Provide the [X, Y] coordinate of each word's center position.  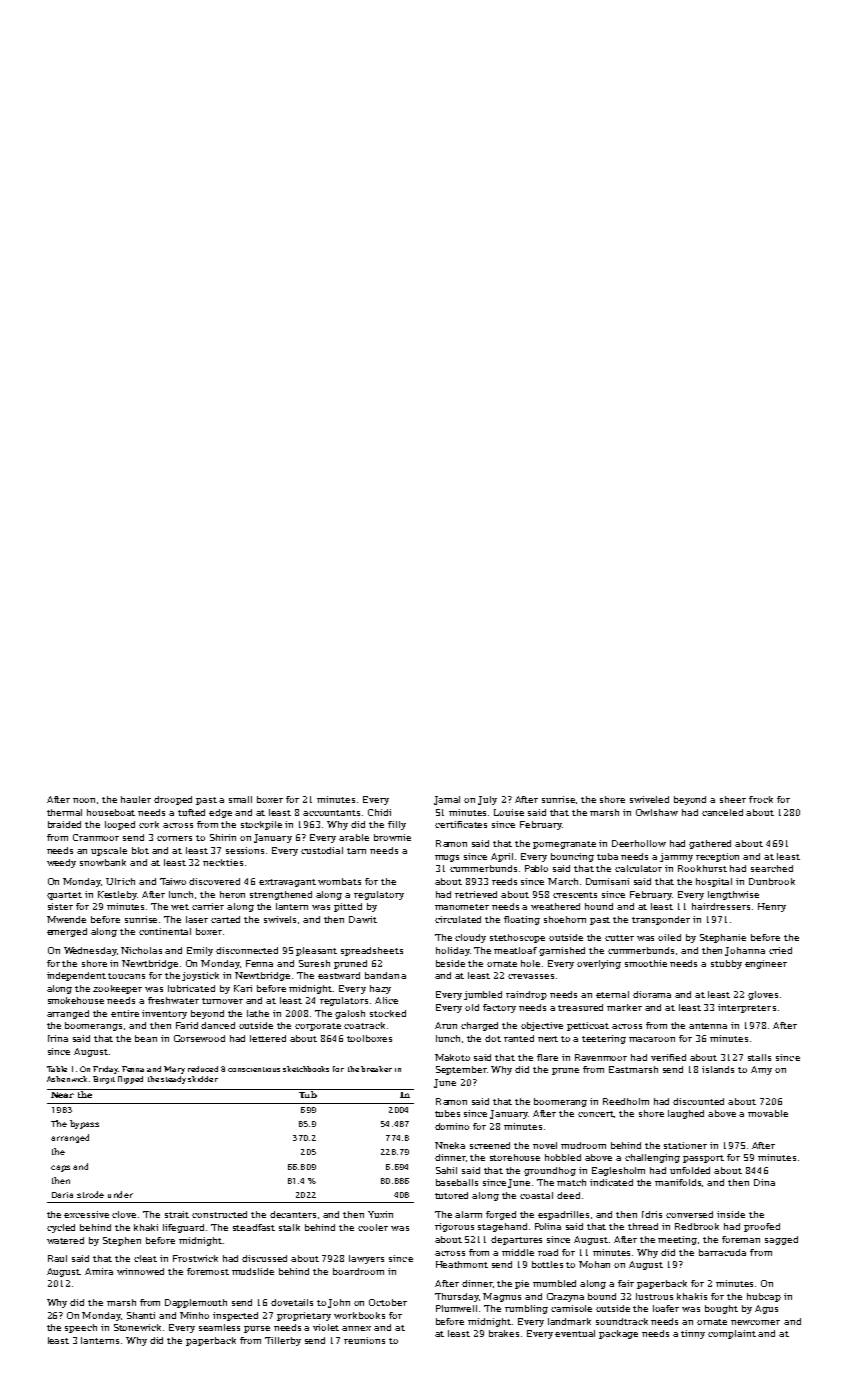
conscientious [254, 1069]
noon [84, 800]
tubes [447, 1113]
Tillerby [283, 1341]
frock [761, 799]
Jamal [447, 800]
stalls [759, 1057]
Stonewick [137, 1327]
